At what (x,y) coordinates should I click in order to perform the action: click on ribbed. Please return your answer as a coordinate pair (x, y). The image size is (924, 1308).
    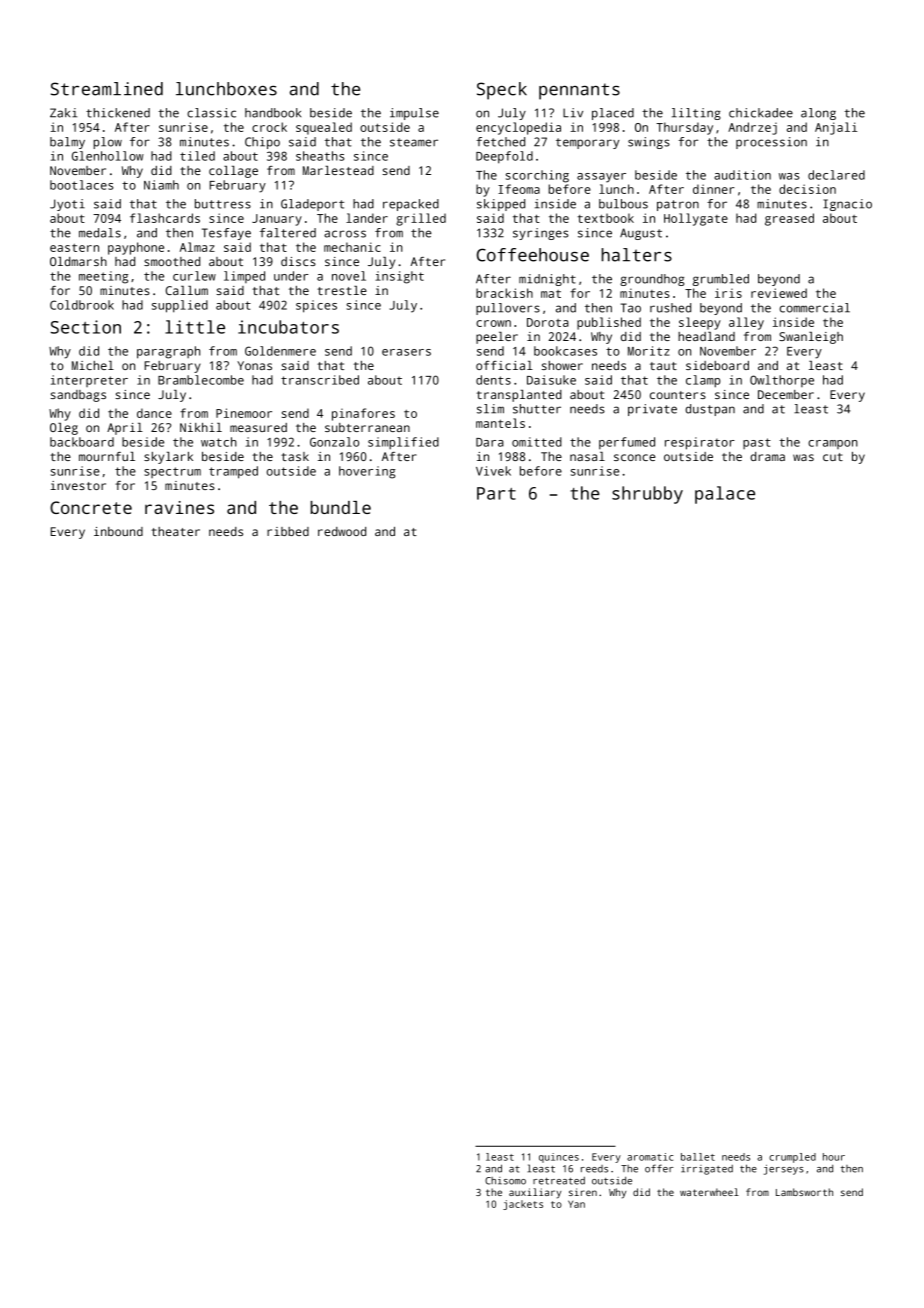
    Looking at the image, I should click on (288, 531).
